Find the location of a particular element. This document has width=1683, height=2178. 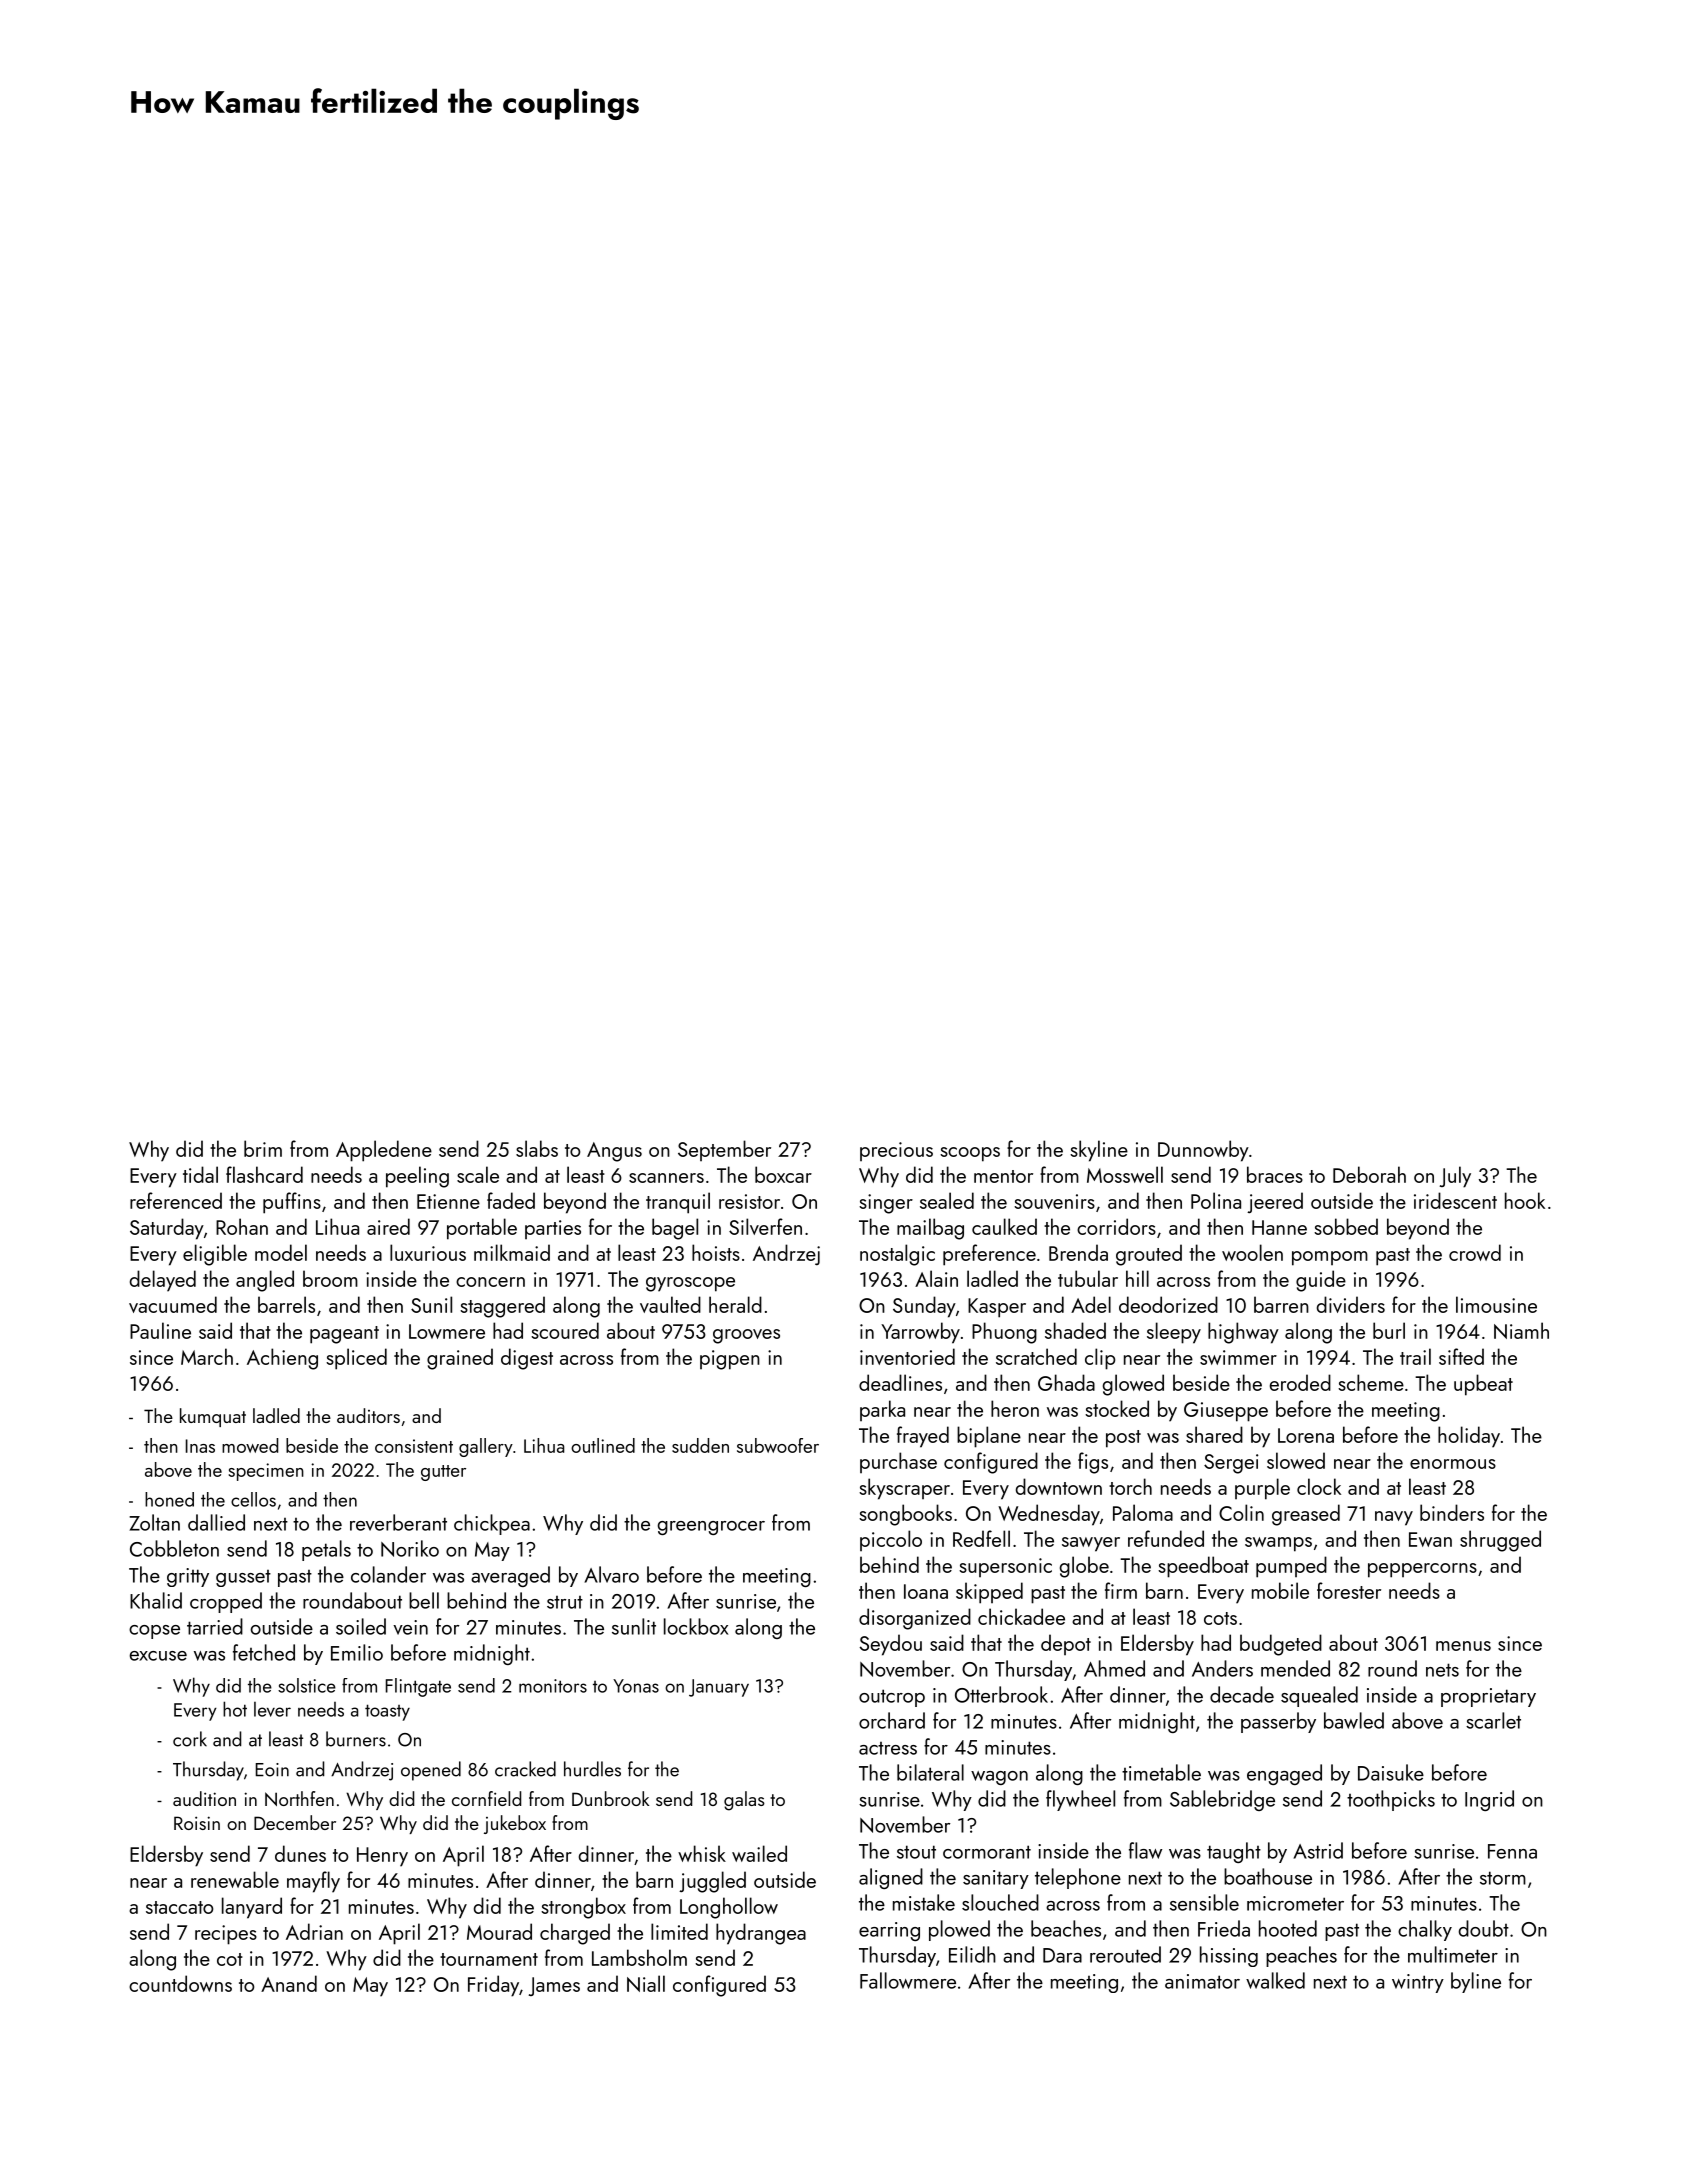

cellos is located at coordinates (253, 1499).
